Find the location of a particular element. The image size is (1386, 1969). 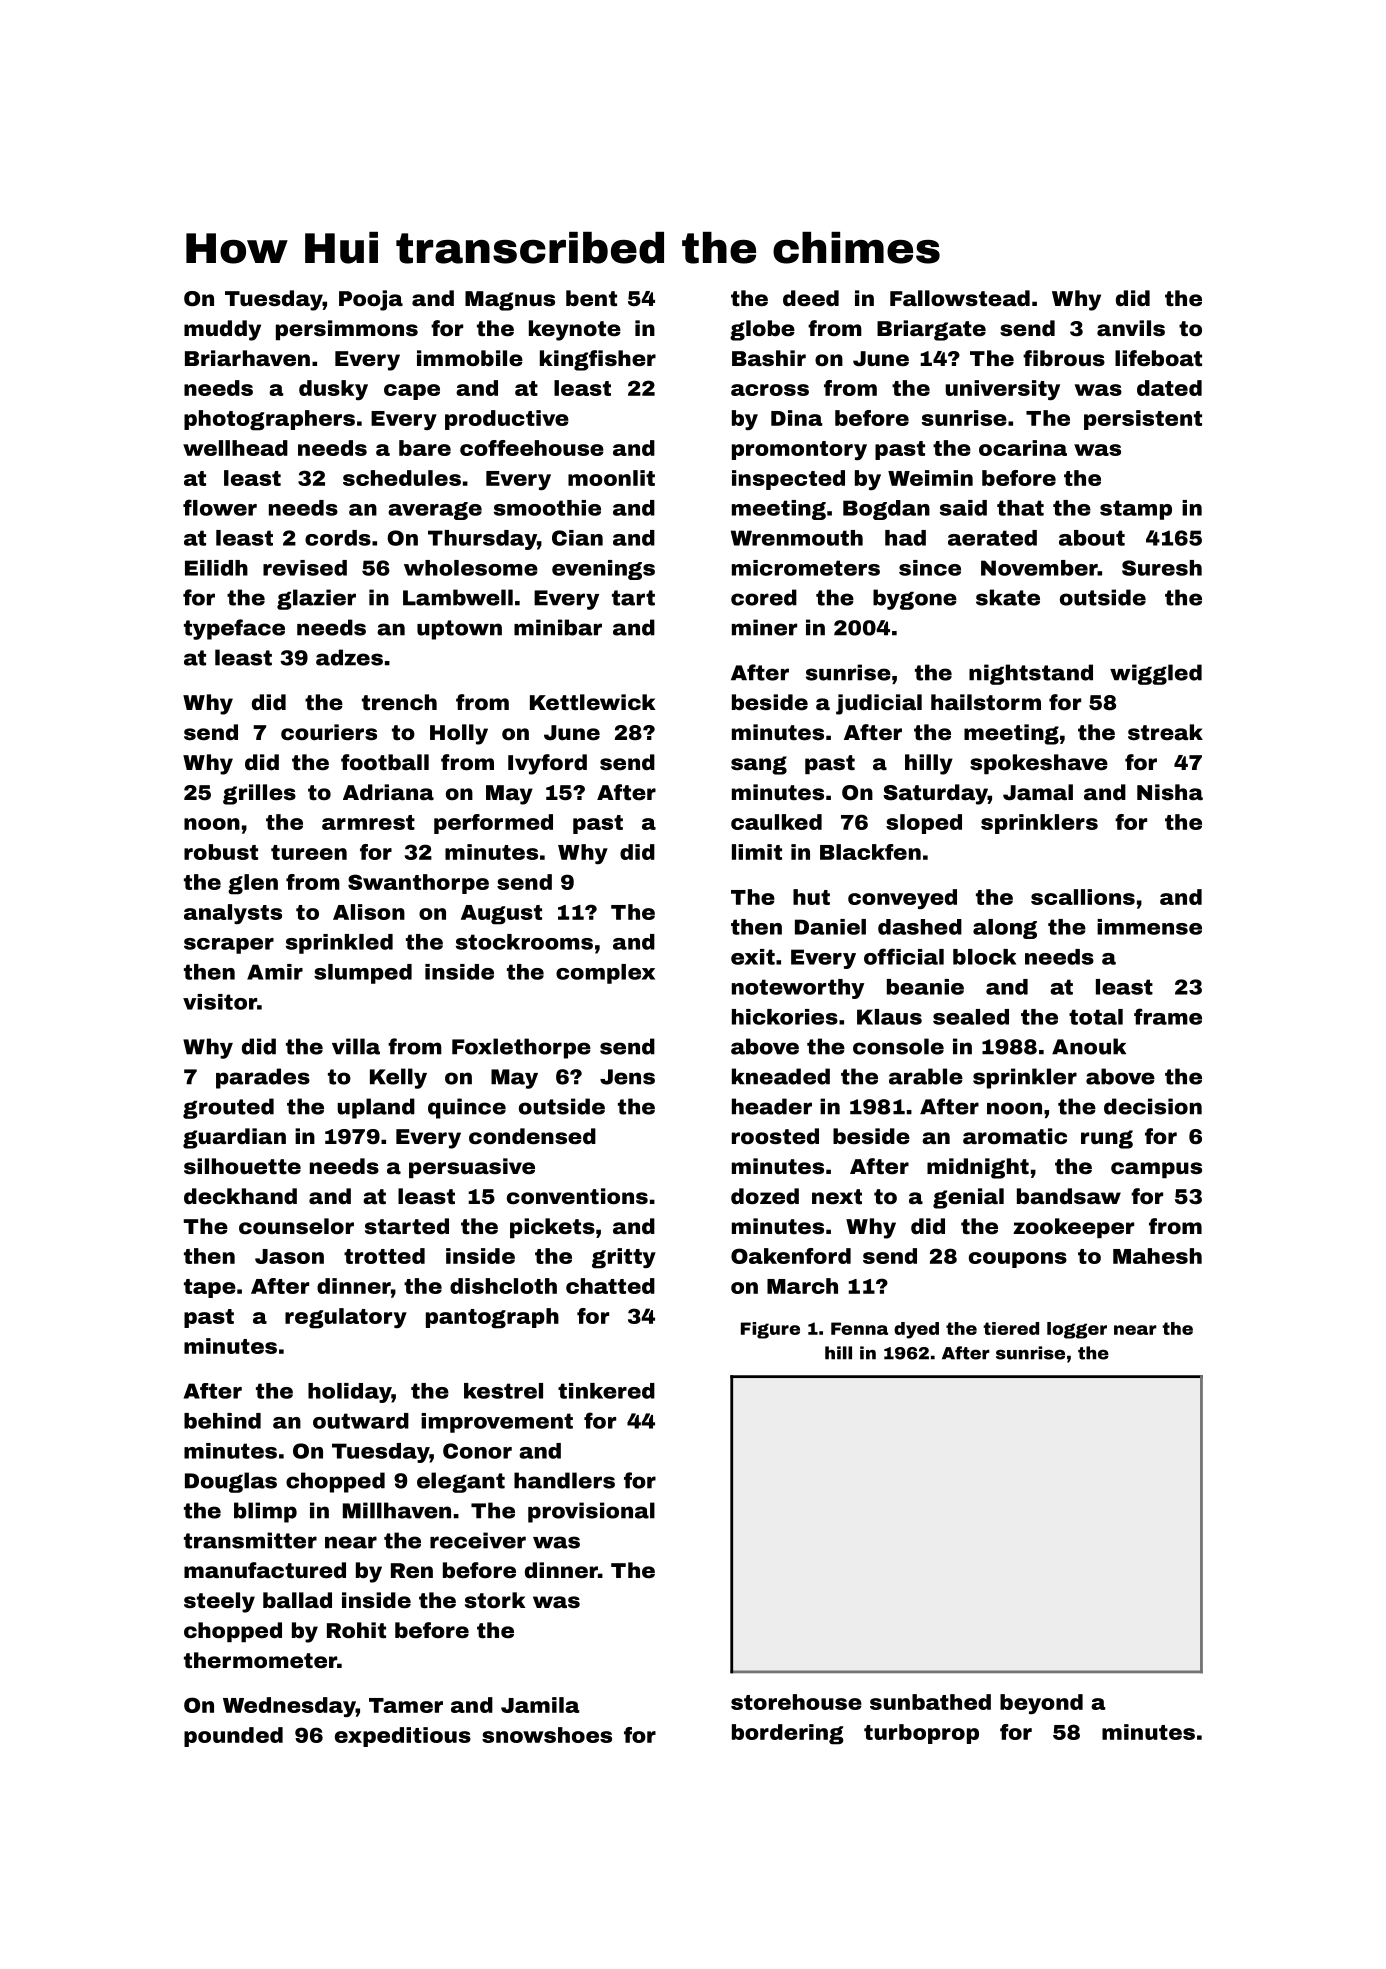

expeditious is located at coordinates (403, 1737).
